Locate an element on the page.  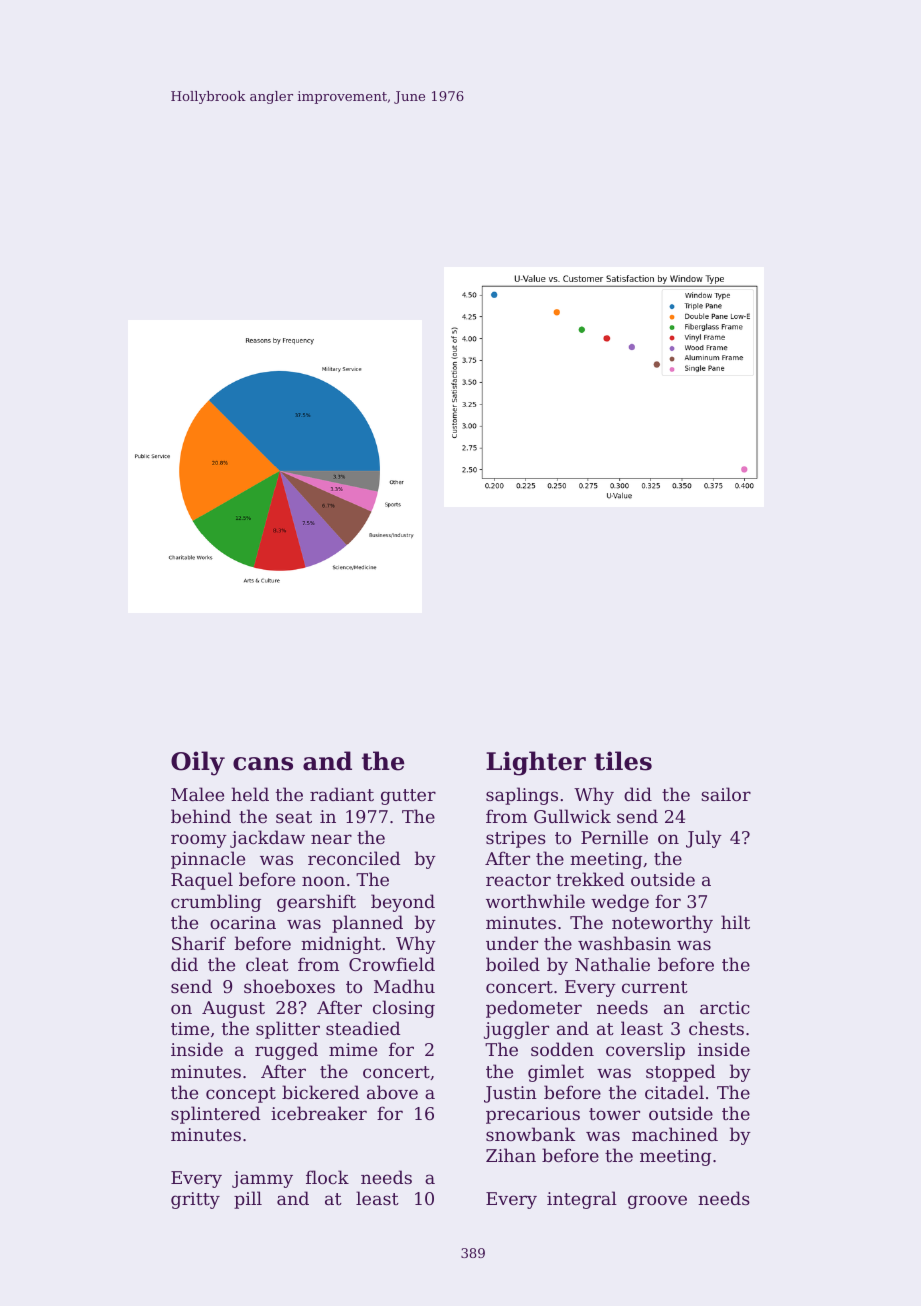
integral is located at coordinates (582, 1200).
